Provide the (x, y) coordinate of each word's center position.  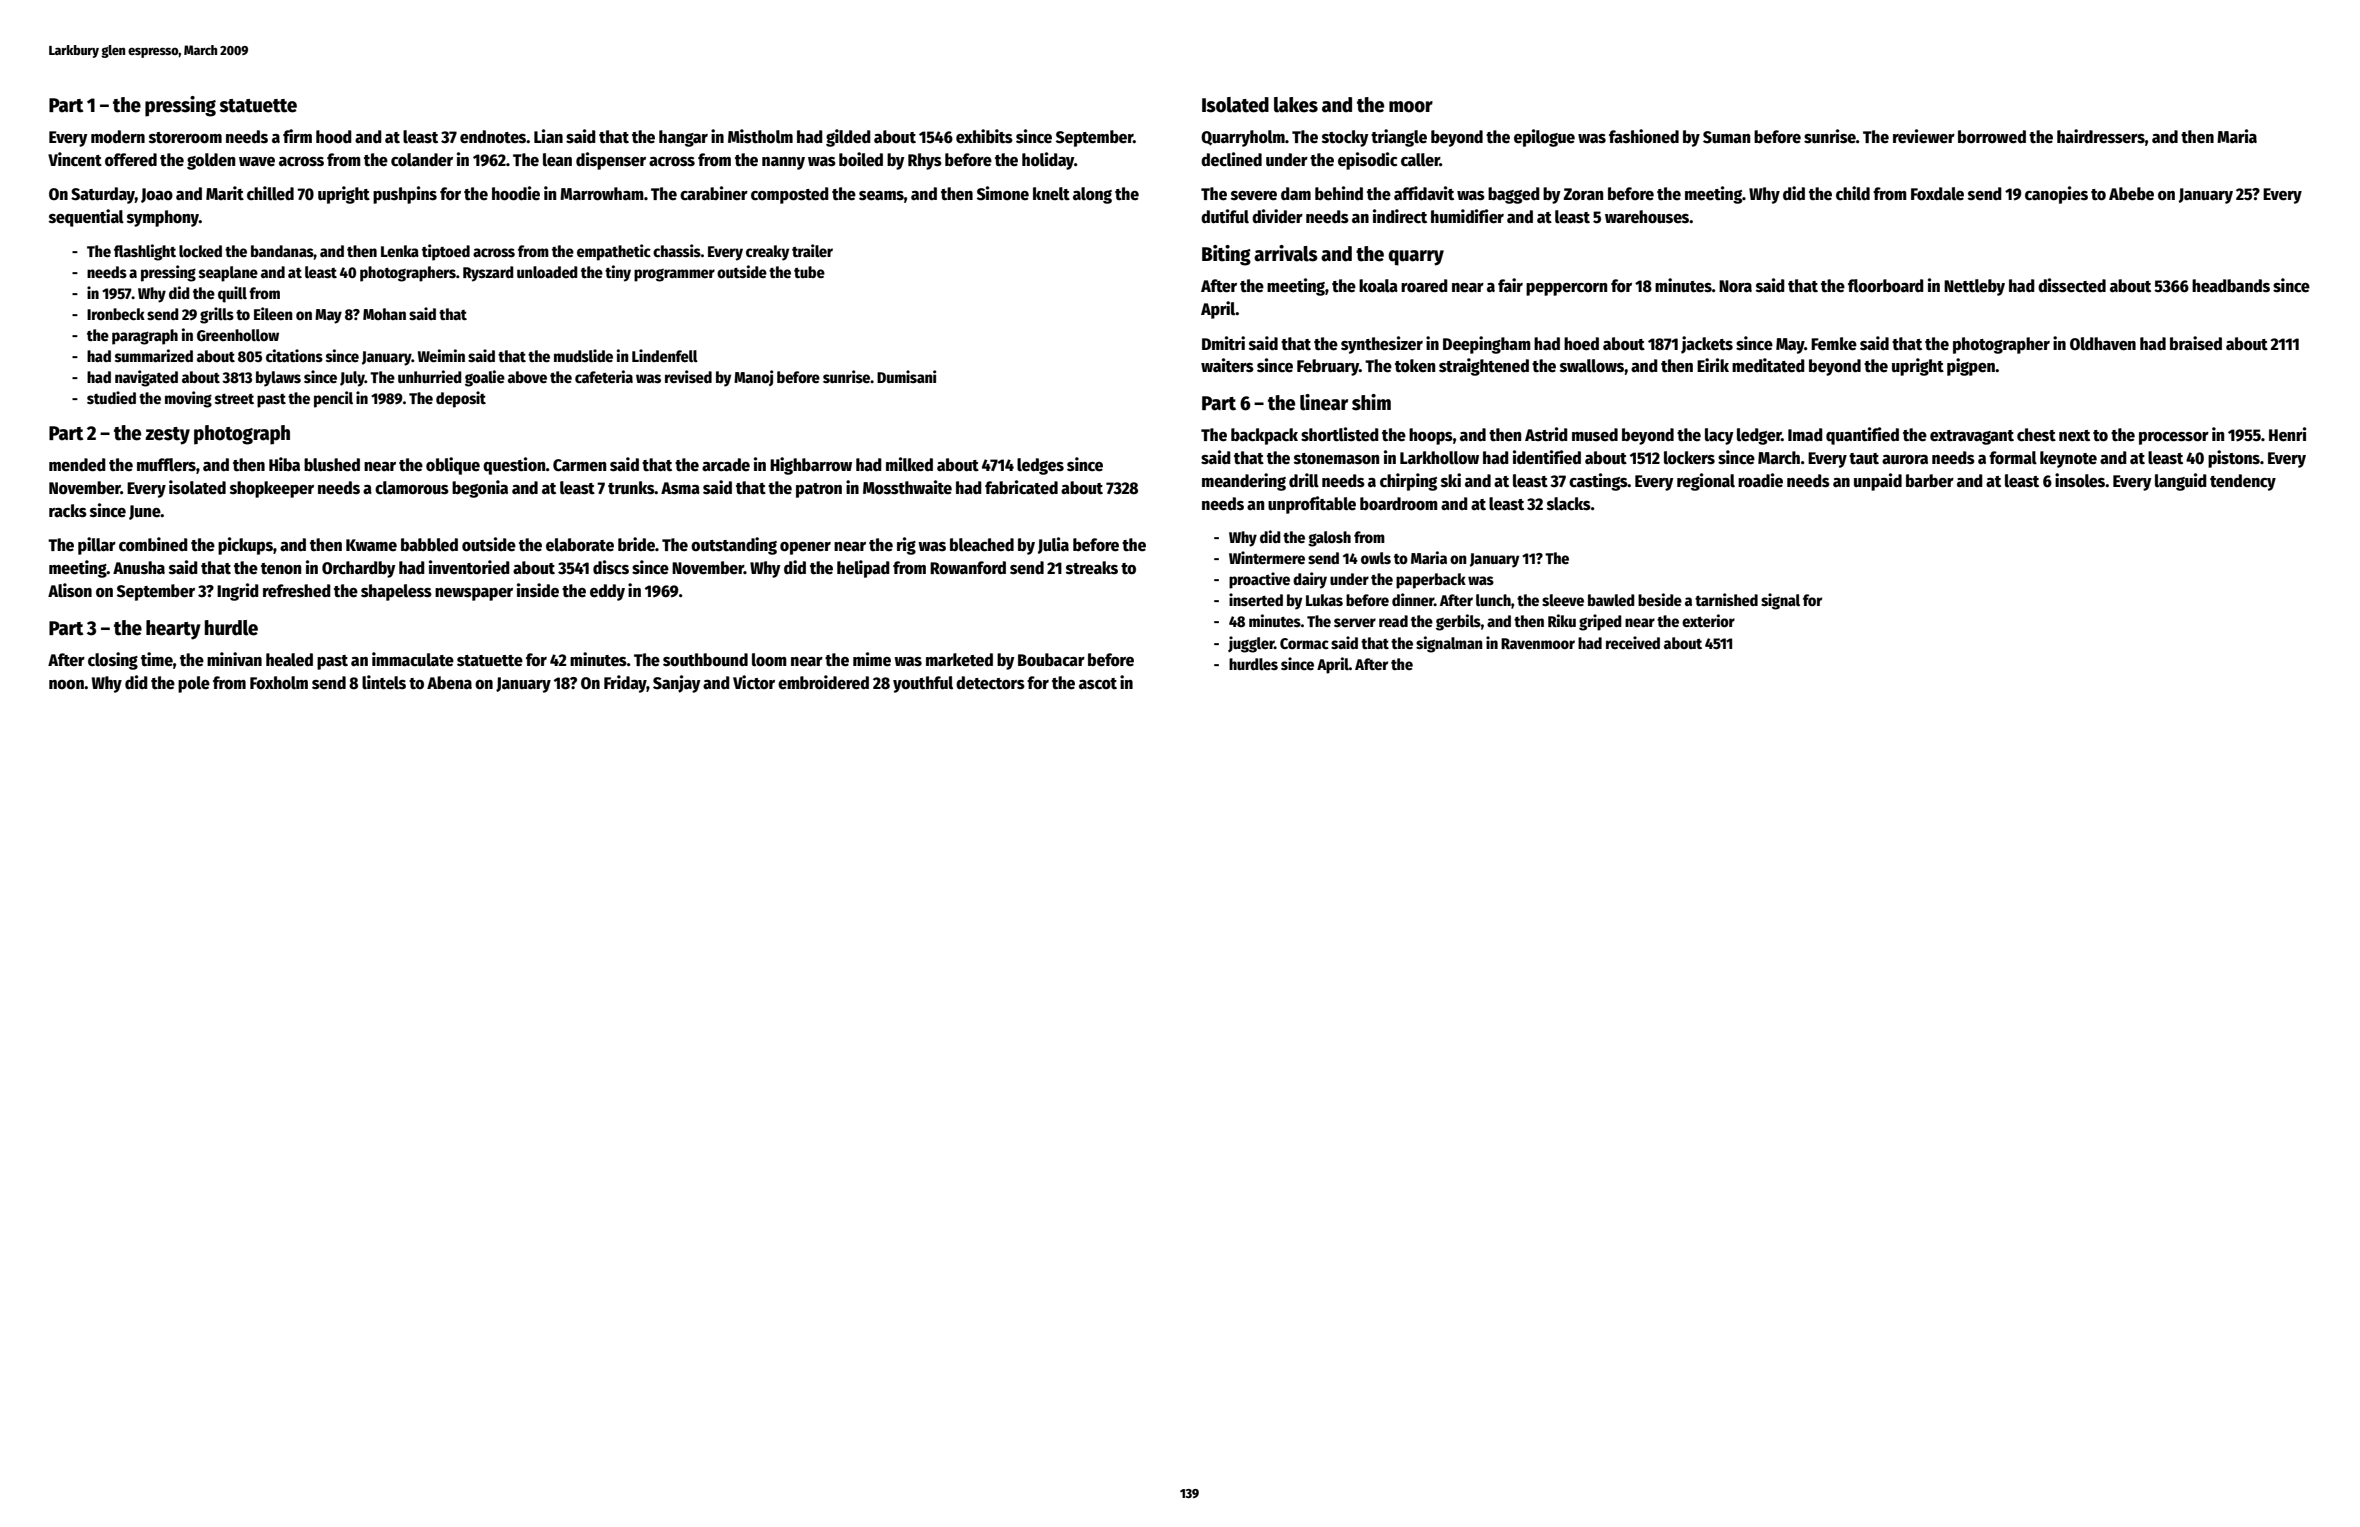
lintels (384, 682)
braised (2196, 343)
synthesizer (1382, 345)
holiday (1048, 161)
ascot (1098, 684)
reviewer (1924, 136)
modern (118, 137)
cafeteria (604, 377)
